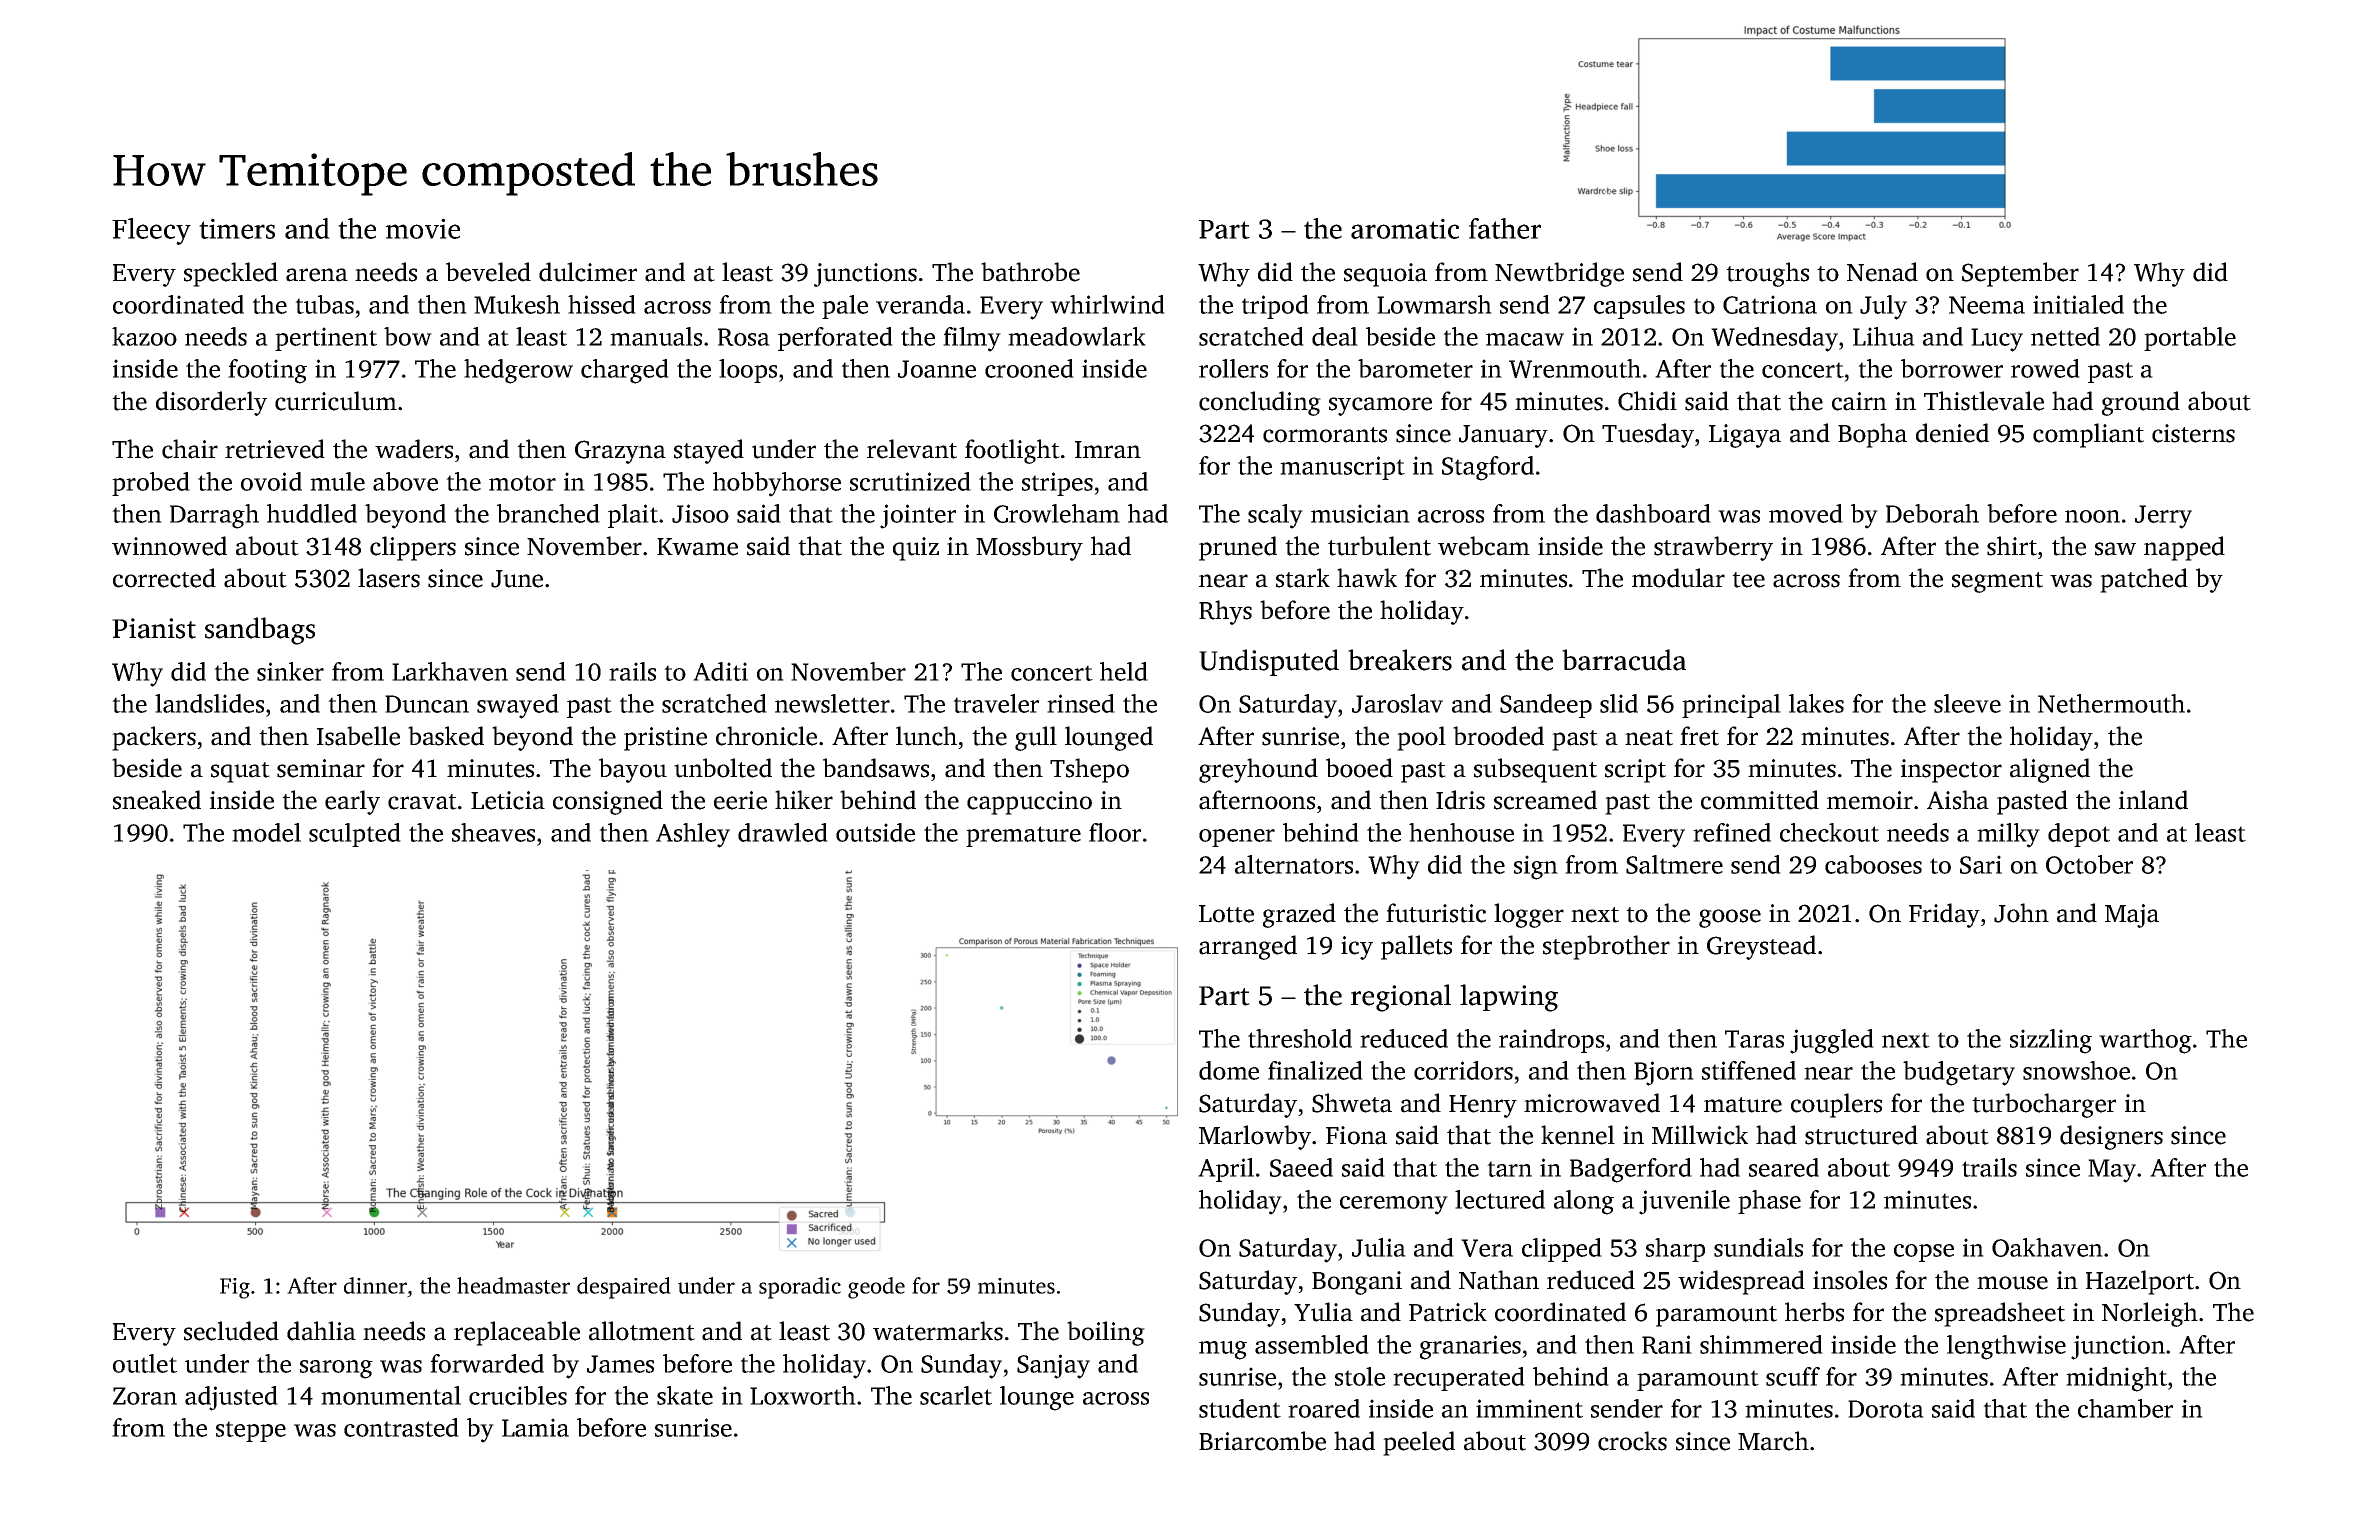  Describe the element at coordinates (1882, 272) in the image. I see `Nenad` at that location.
